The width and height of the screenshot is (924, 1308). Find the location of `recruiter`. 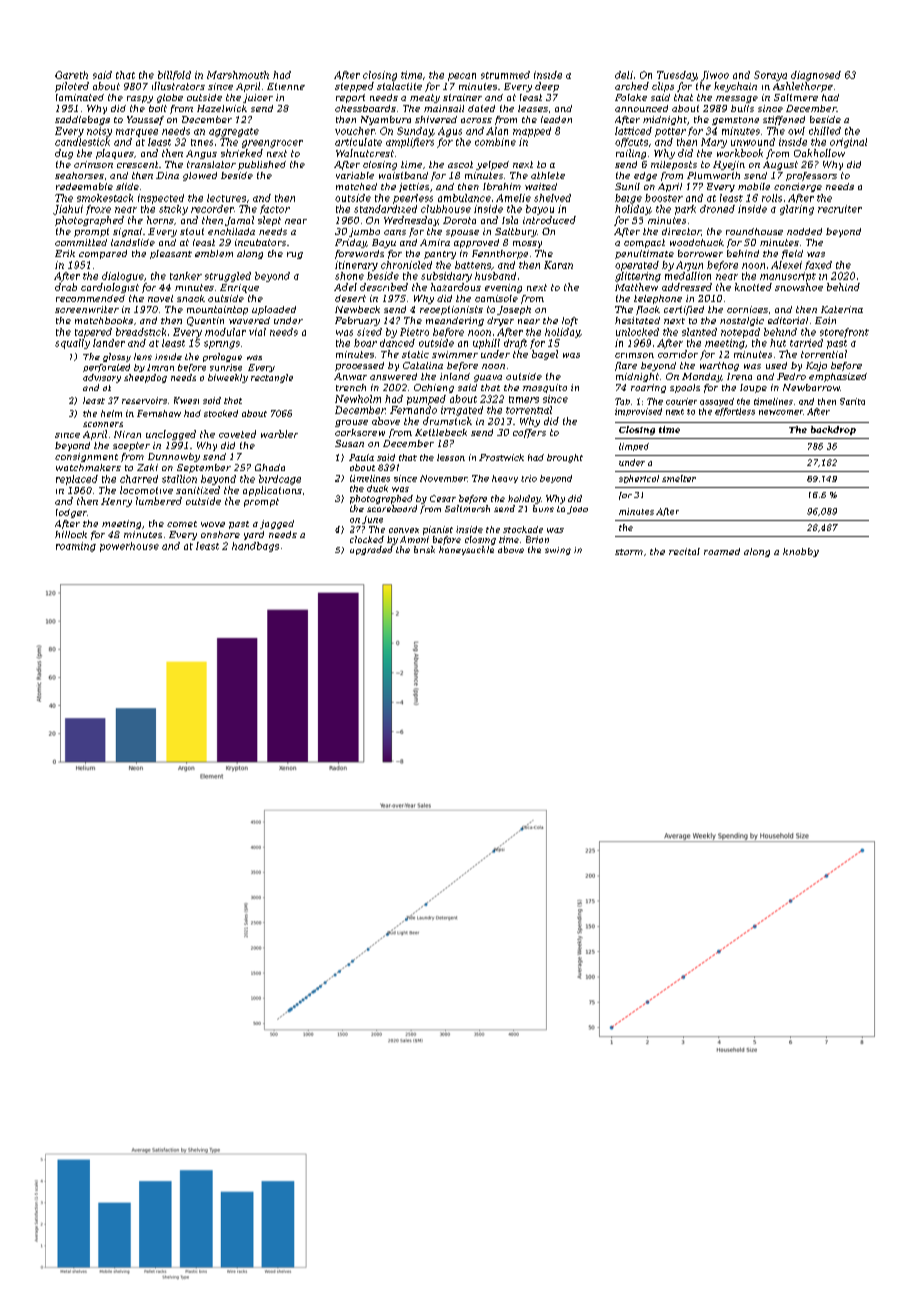

recruiter is located at coordinates (840, 209).
